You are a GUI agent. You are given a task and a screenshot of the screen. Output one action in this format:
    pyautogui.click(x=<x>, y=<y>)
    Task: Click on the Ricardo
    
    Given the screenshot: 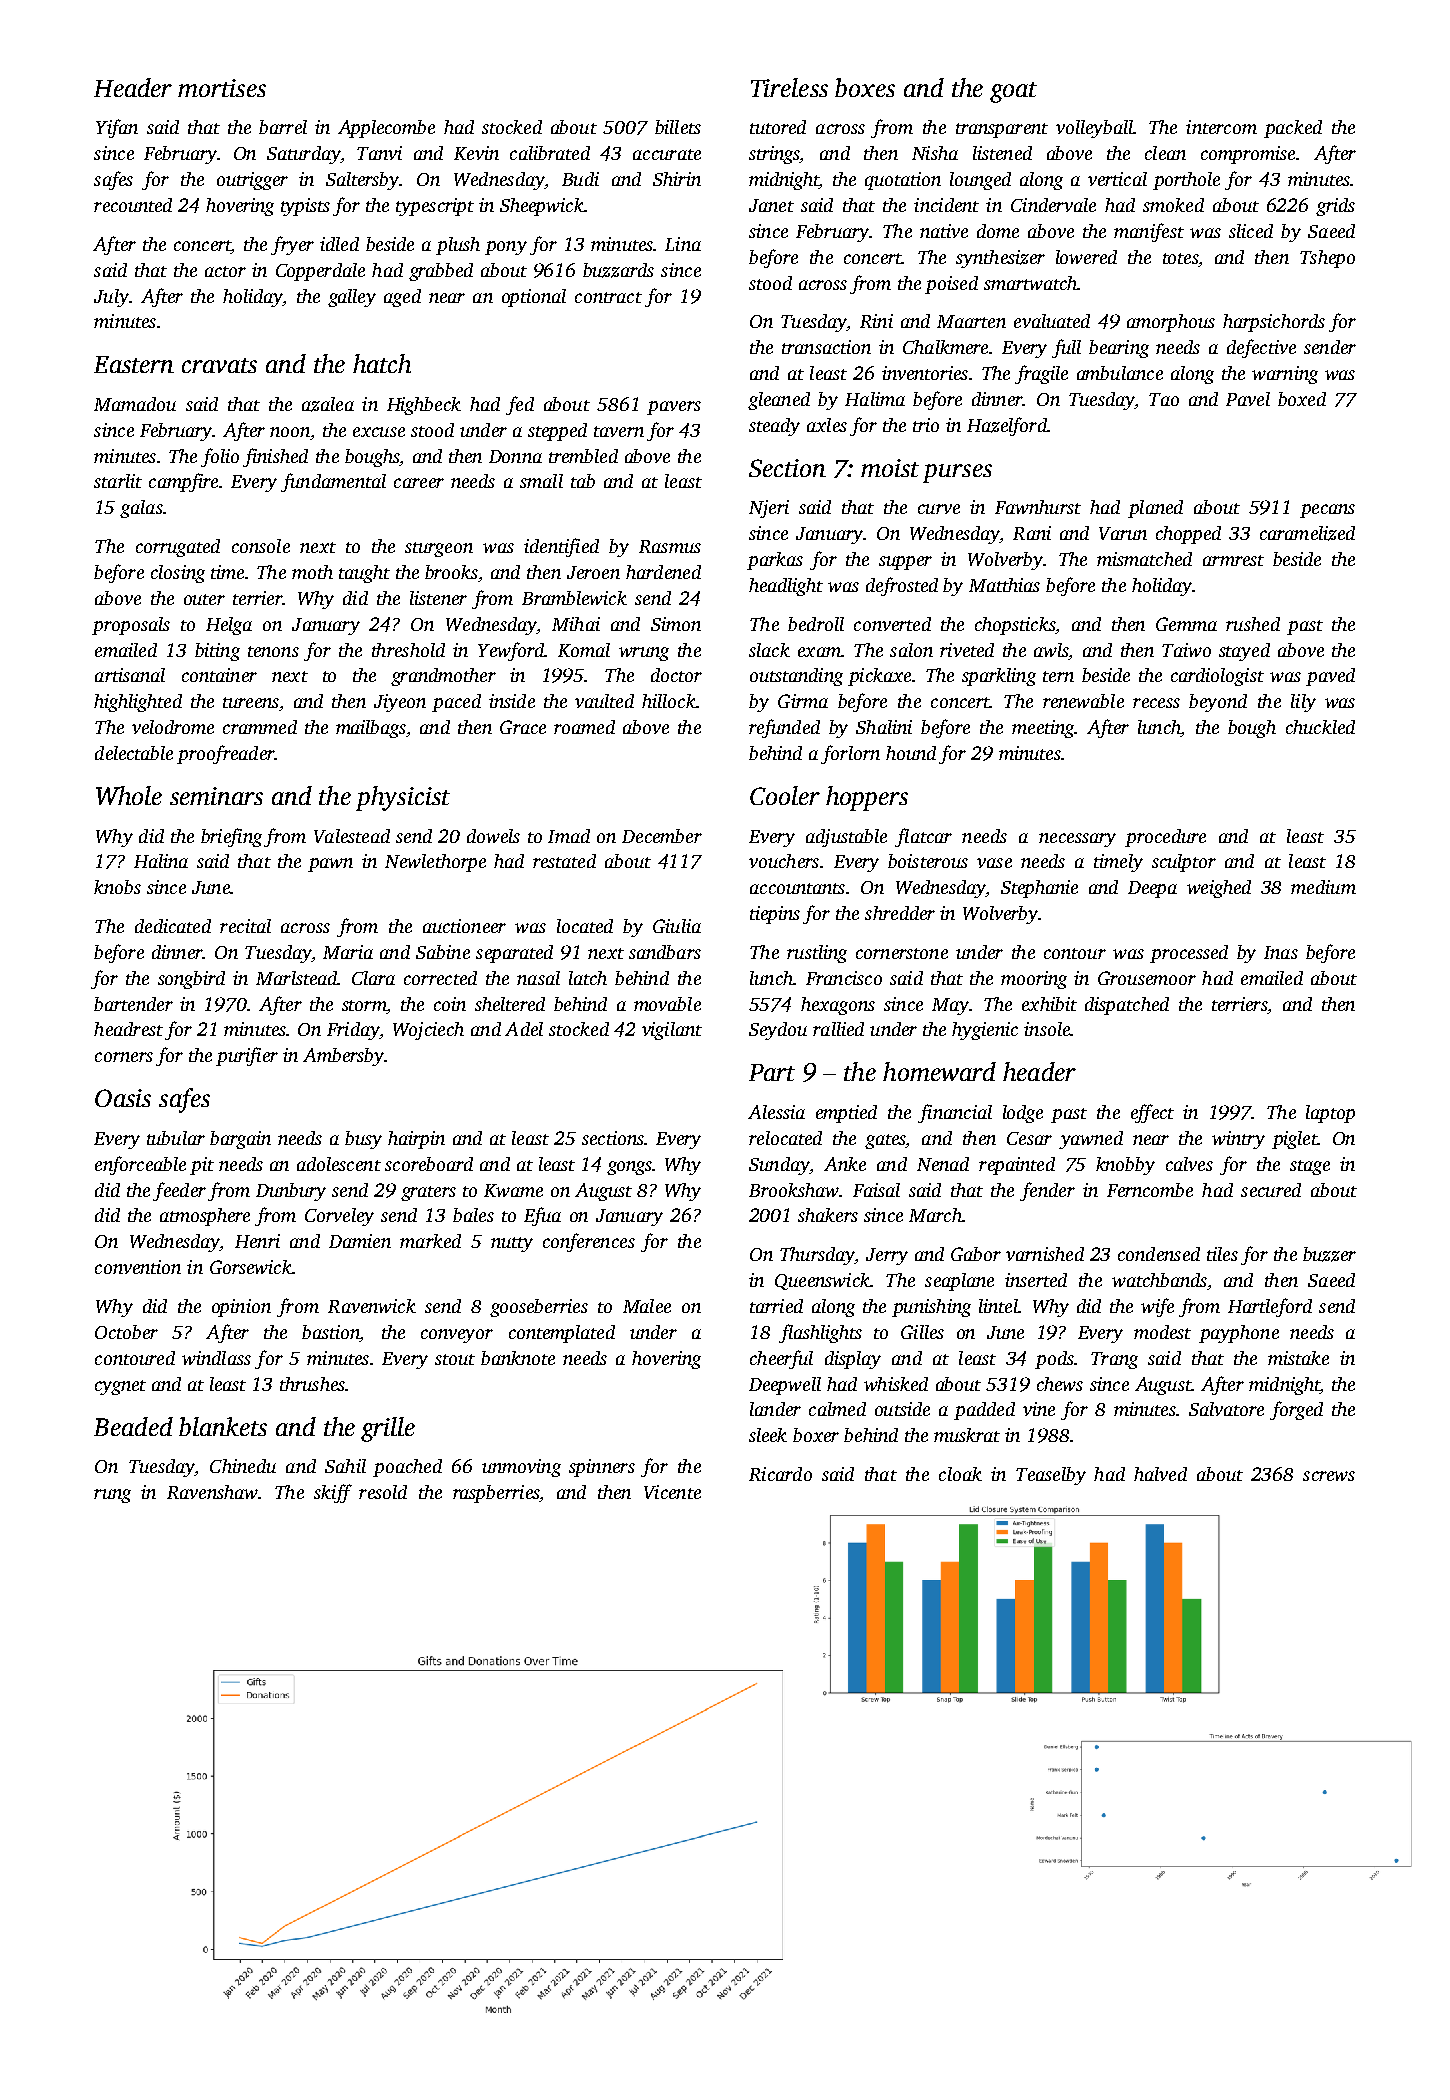 What is the action you would take?
    pyautogui.click(x=780, y=1474)
